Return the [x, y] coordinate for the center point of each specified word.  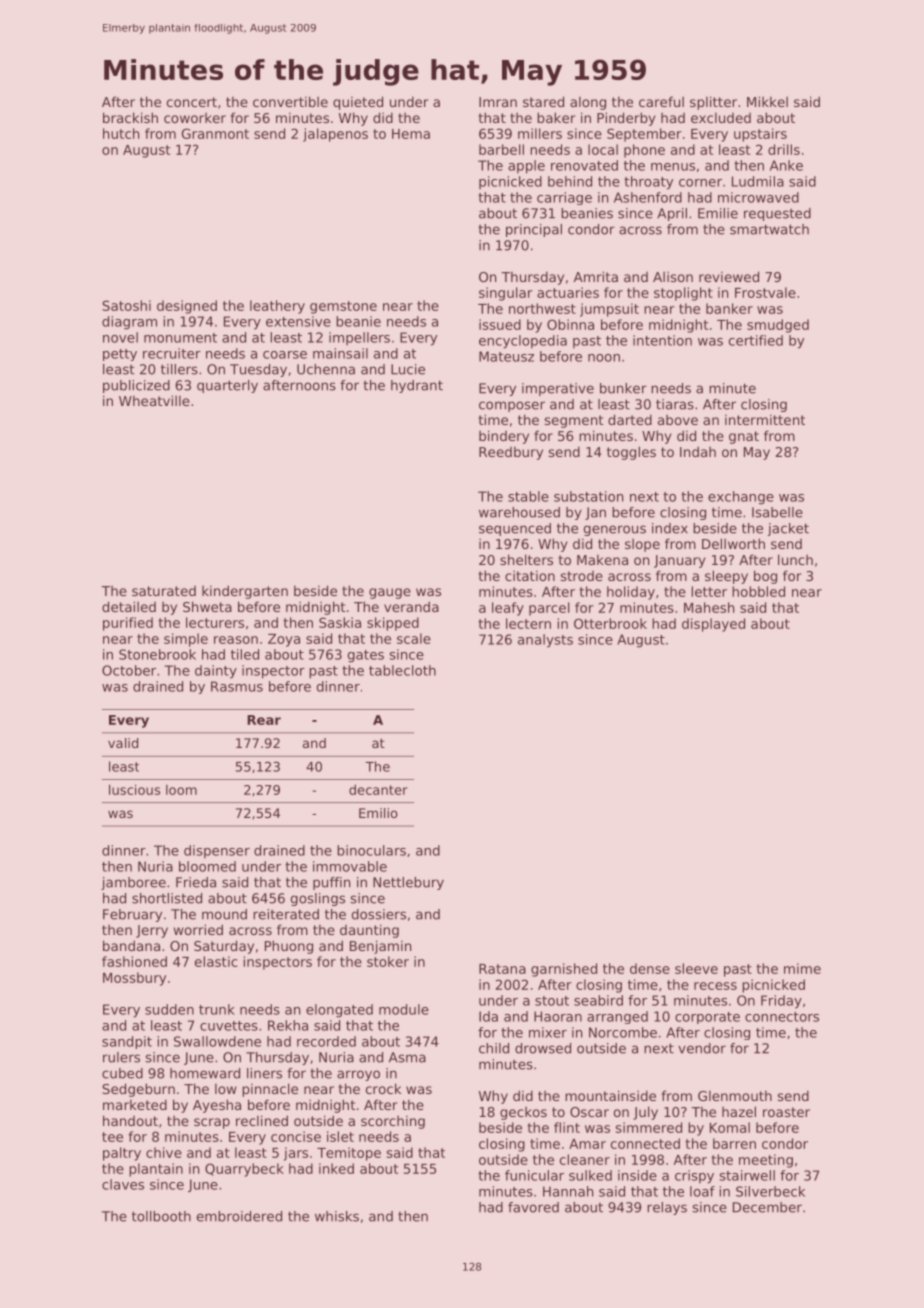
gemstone [343, 307]
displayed [713, 625]
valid [123, 743]
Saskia [340, 622]
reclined [262, 1120]
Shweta [207, 606]
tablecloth [402, 670]
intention [662, 340]
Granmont [215, 133]
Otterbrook [610, 623]
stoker [388, 961]
